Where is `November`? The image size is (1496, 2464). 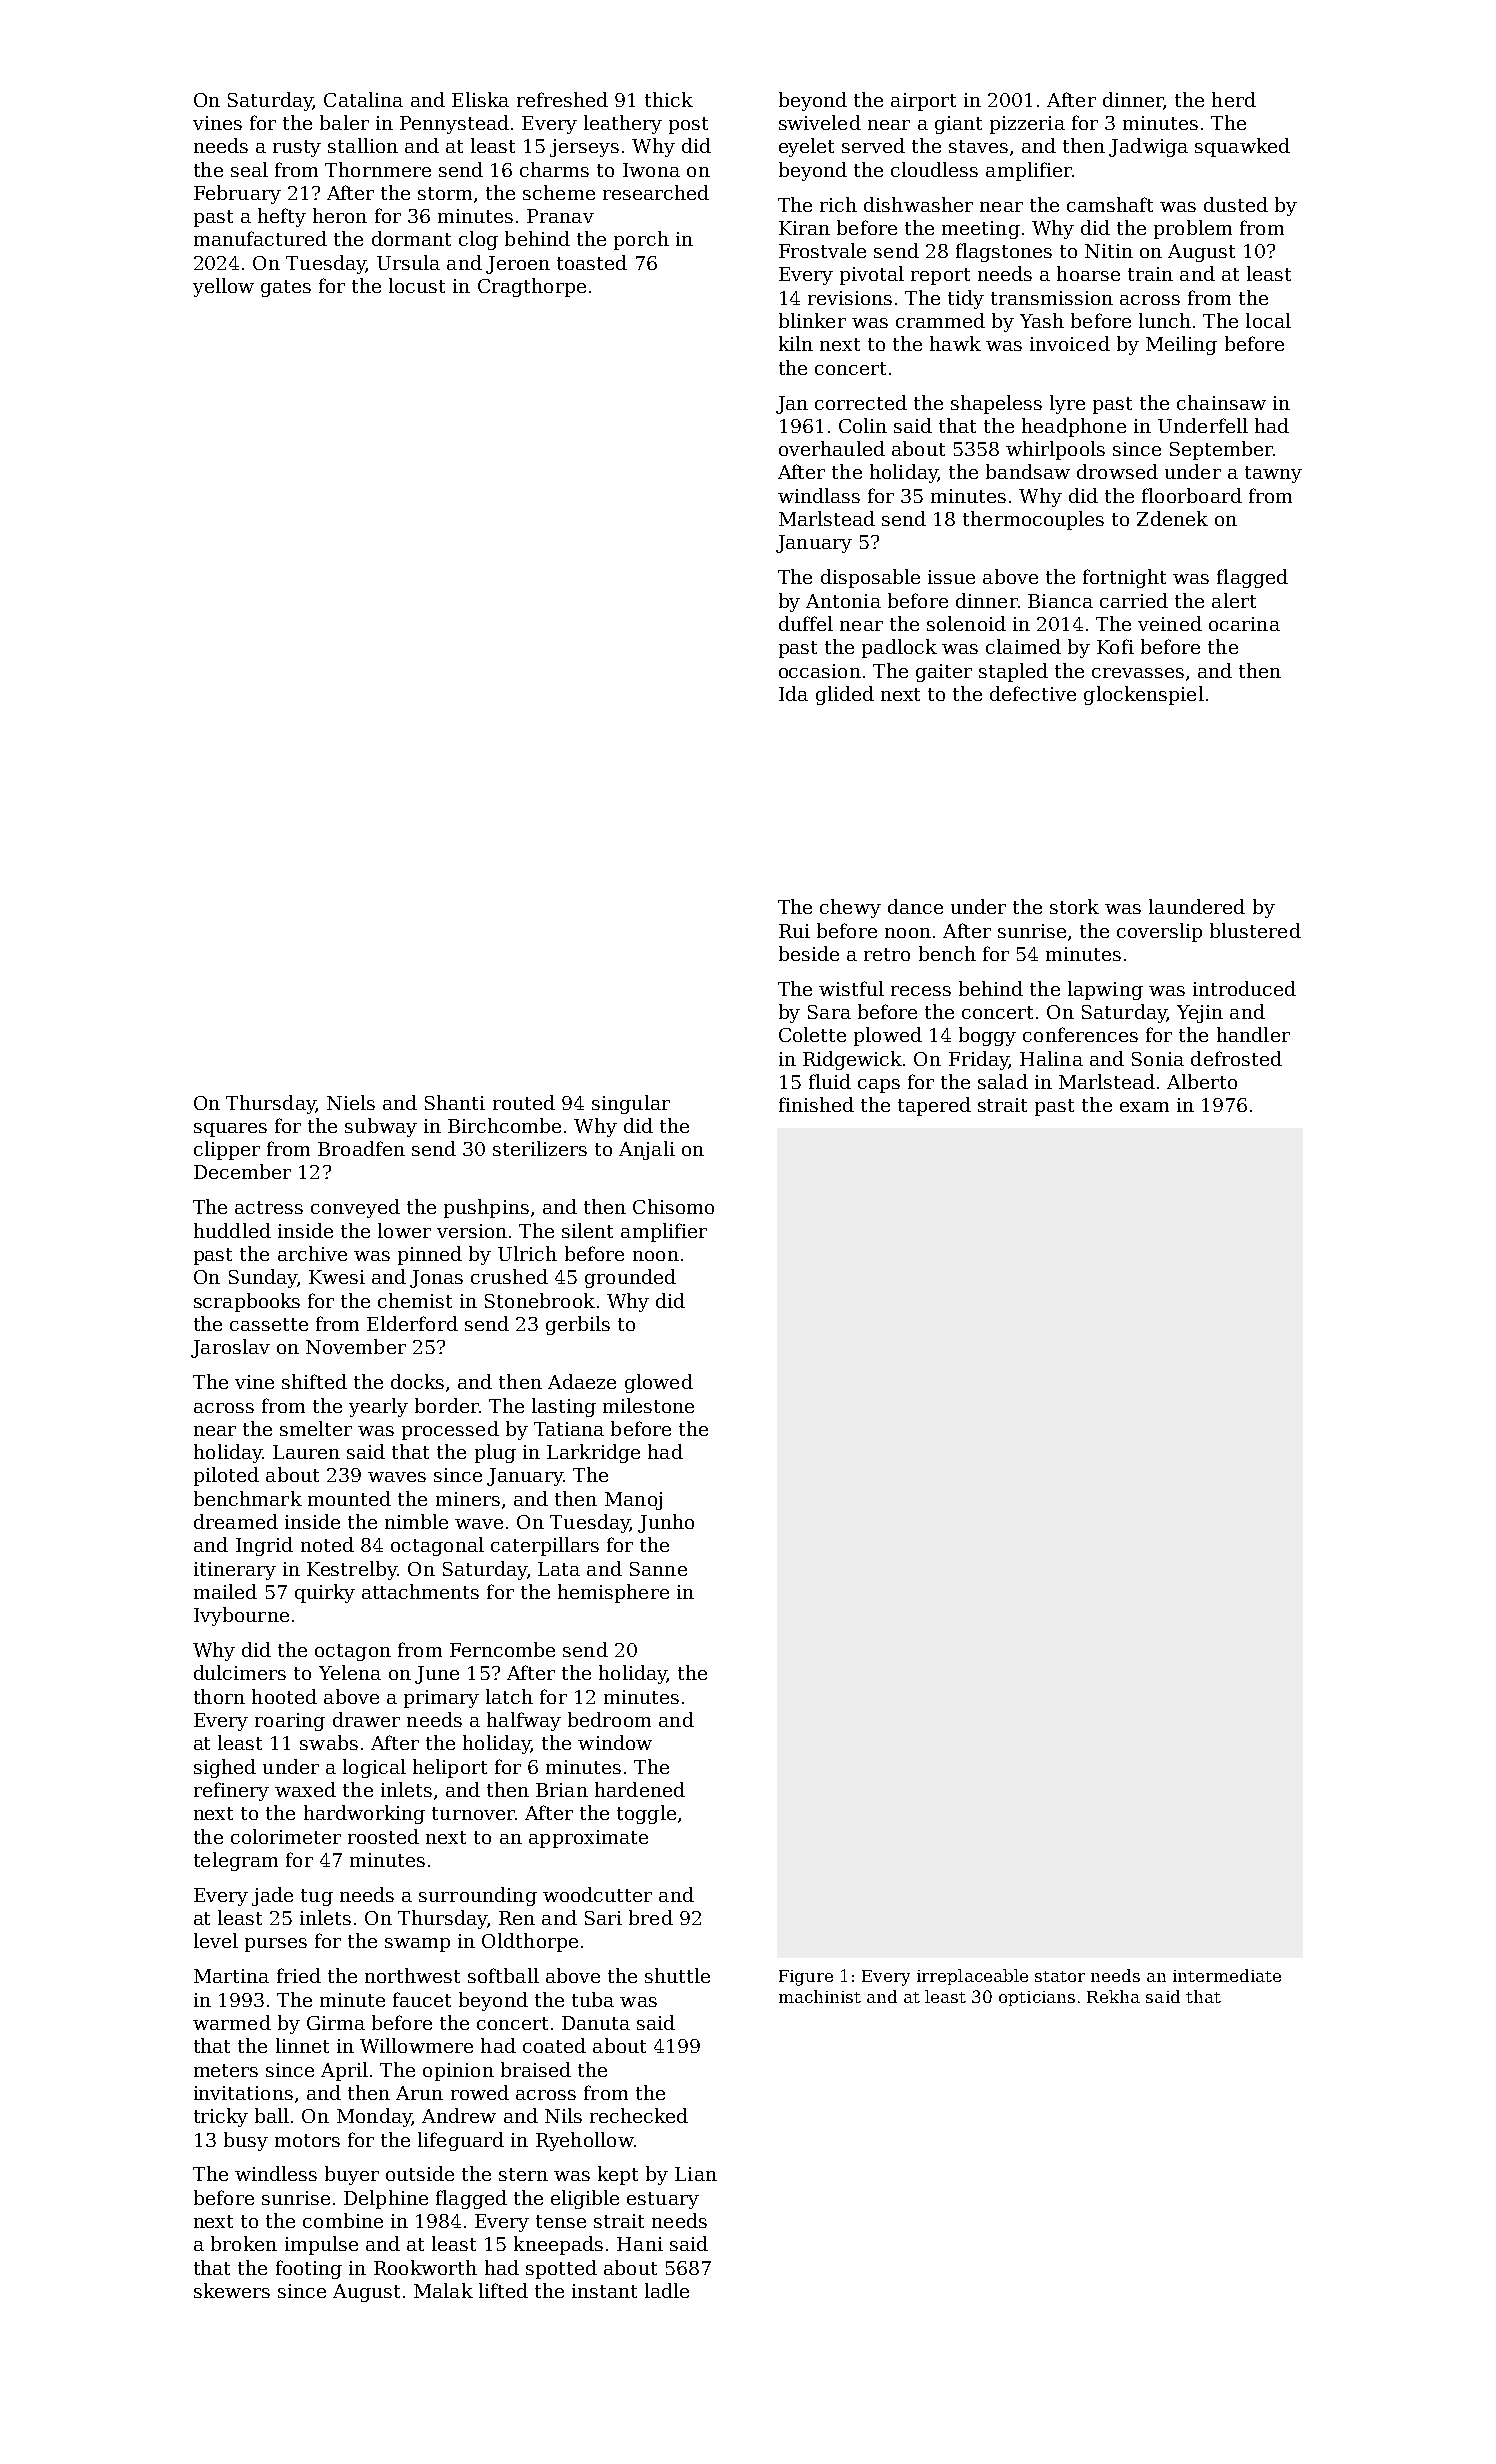 November is located at coordinates (356, 1346).
